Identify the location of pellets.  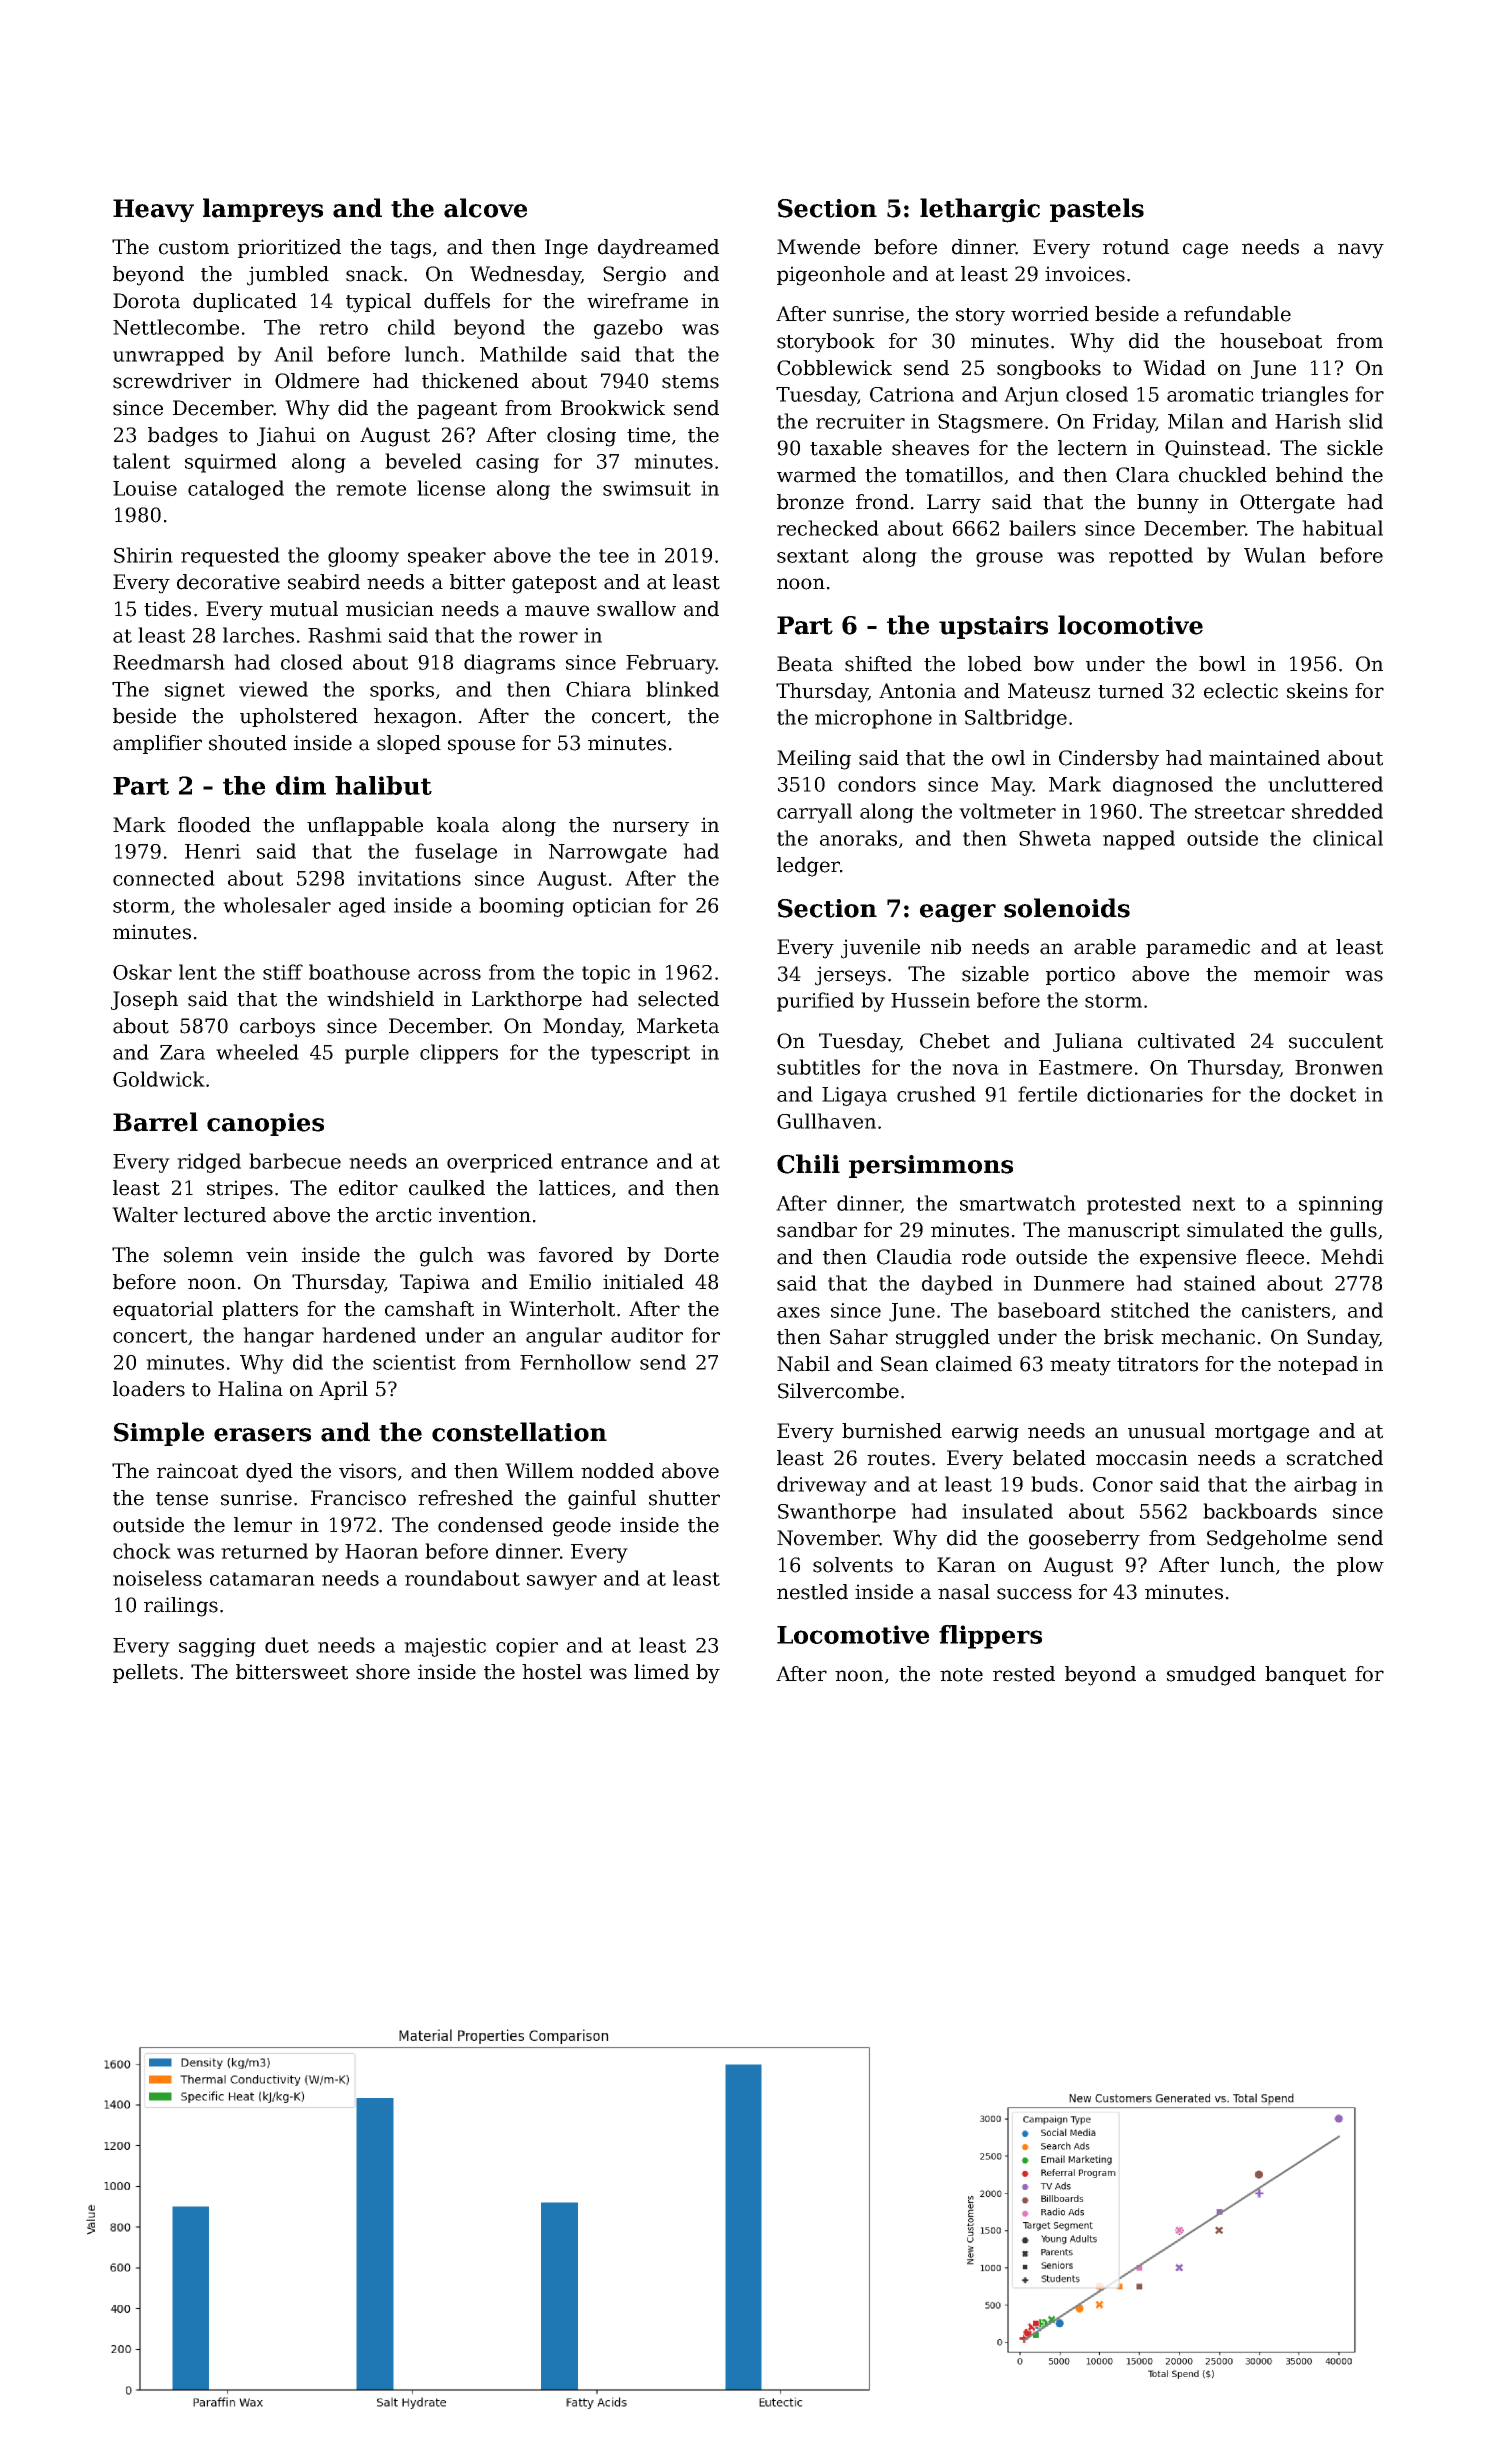
(145, 1673).
